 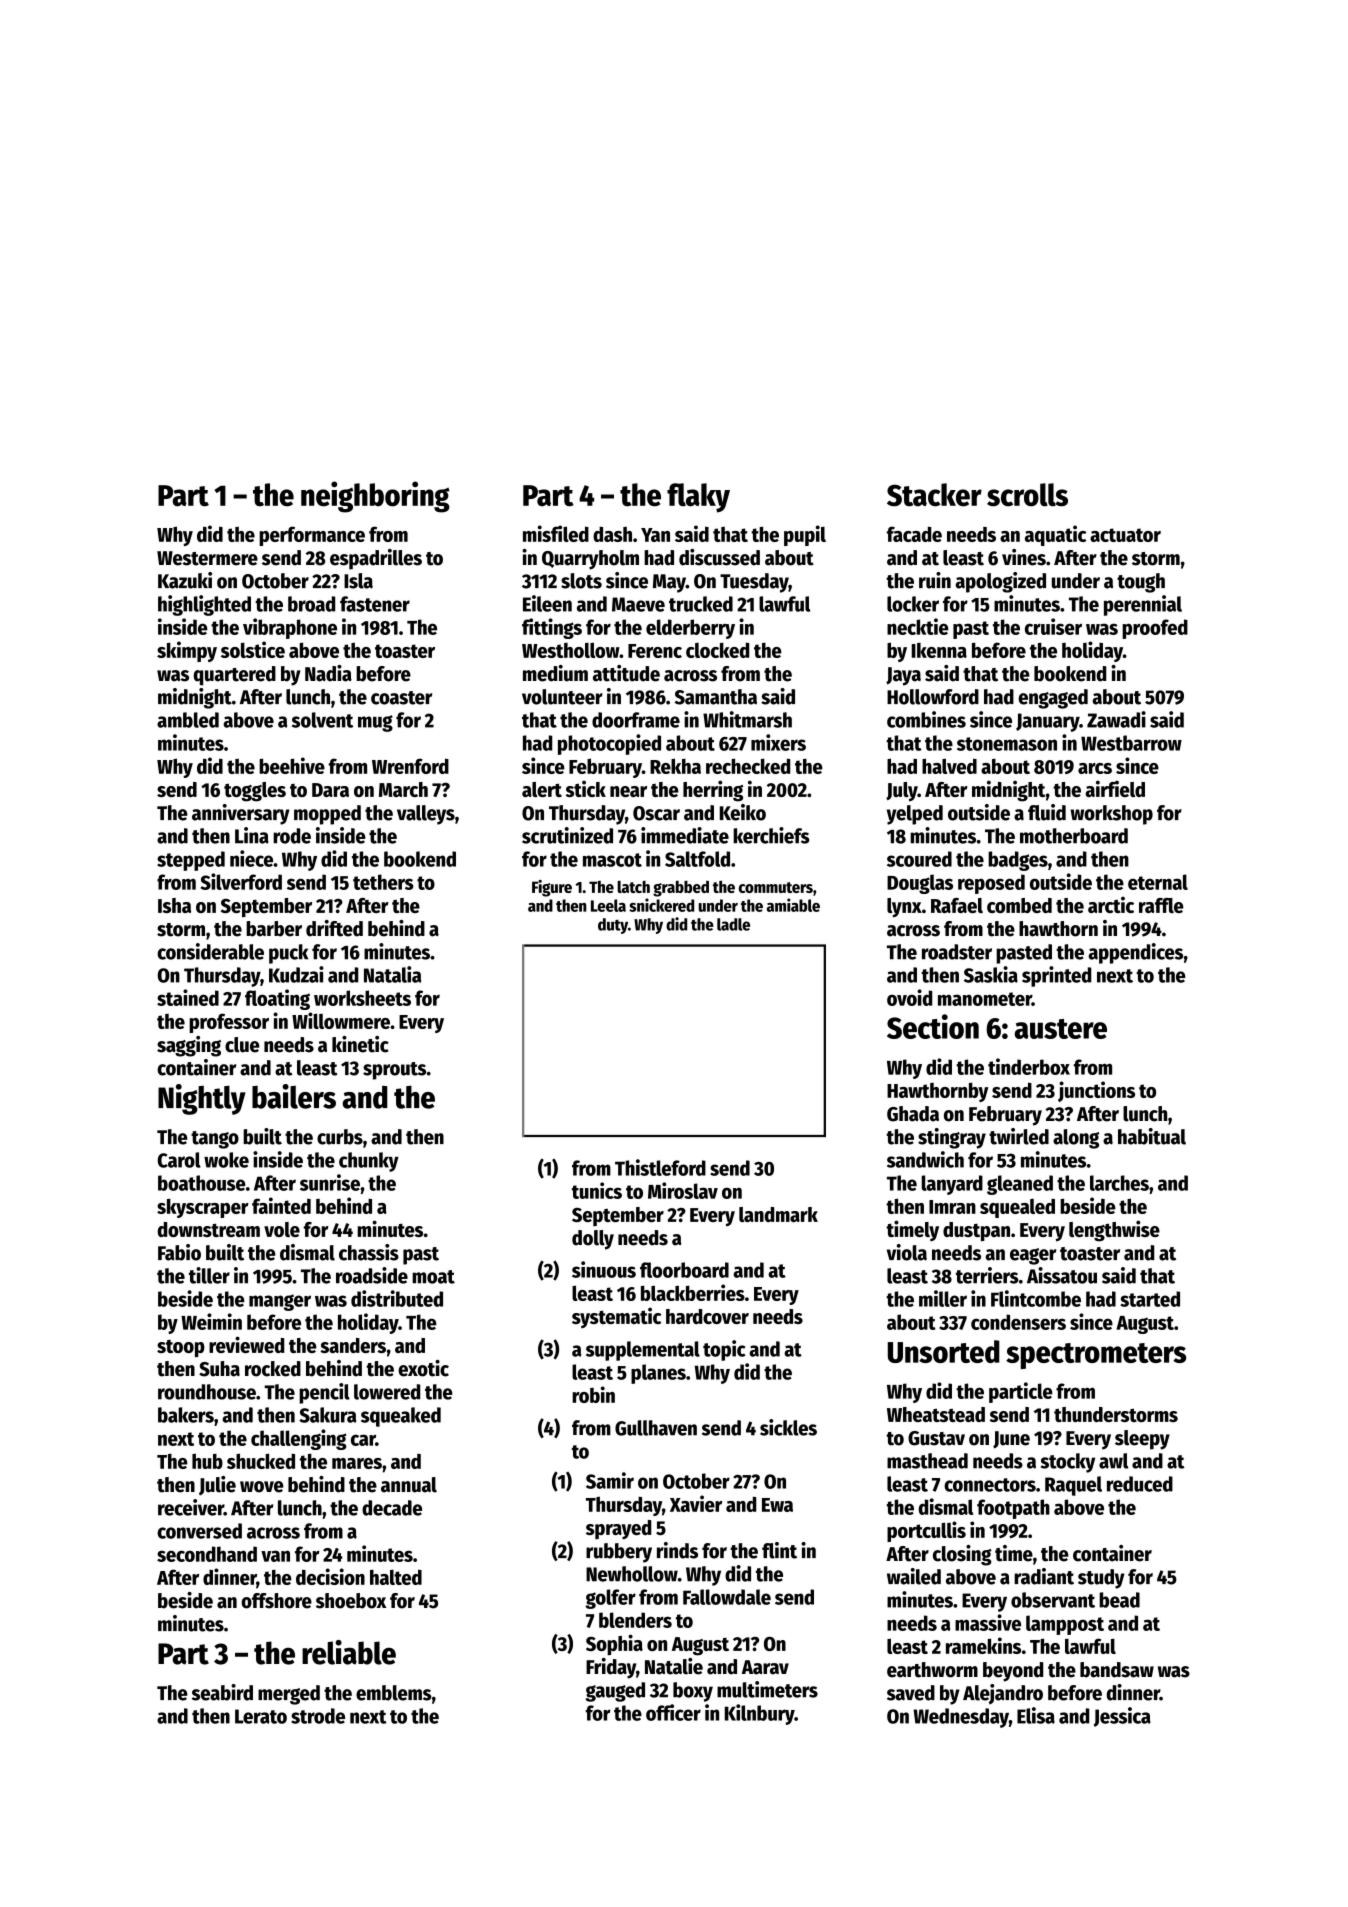 What do you see at coordinates (754, 583) in the image?
I see `Tuesday` at bounding box center [754, 583].
